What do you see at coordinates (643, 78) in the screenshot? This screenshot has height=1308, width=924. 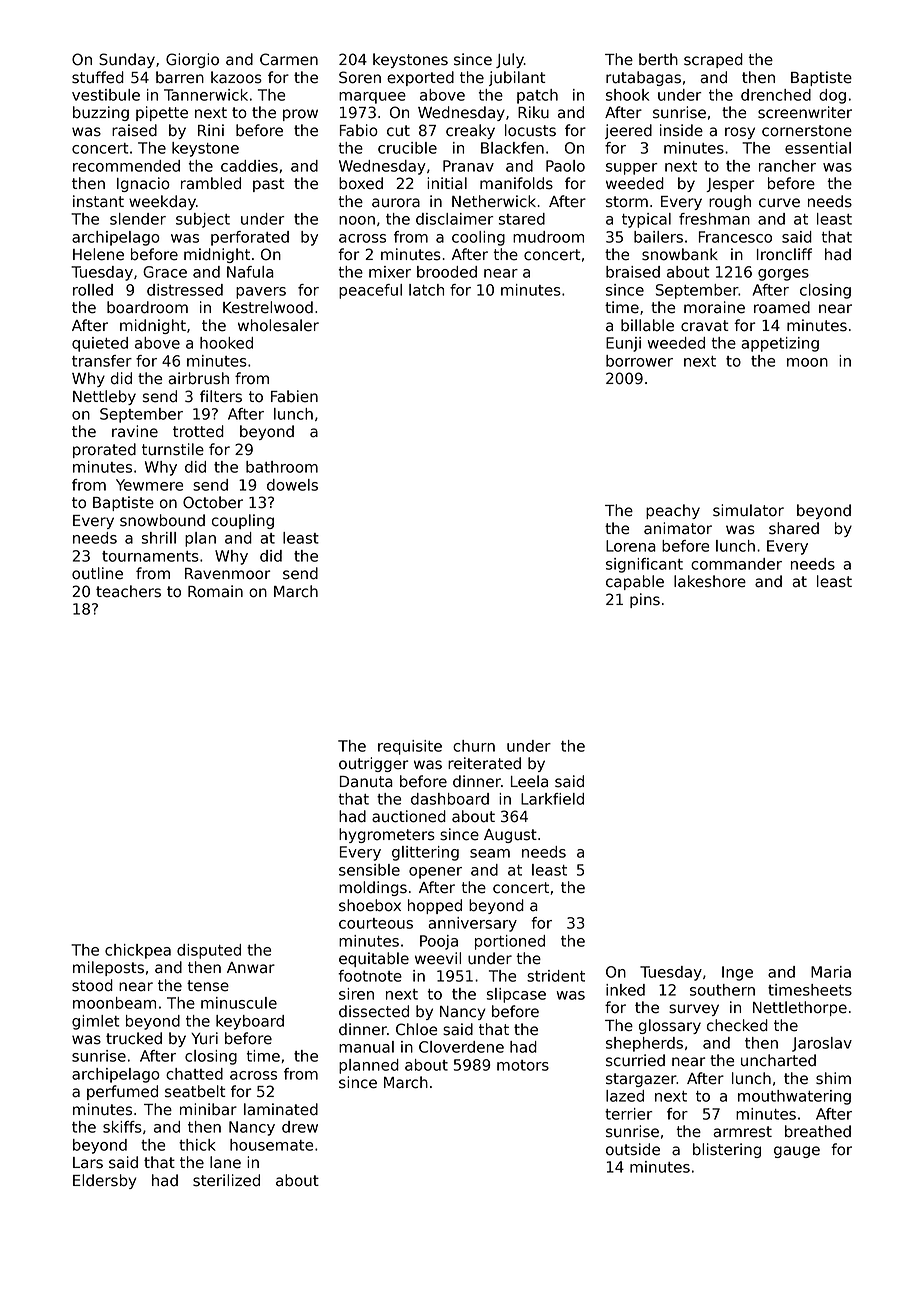 I see `rutabagas` at bounding box center [643, 78].
